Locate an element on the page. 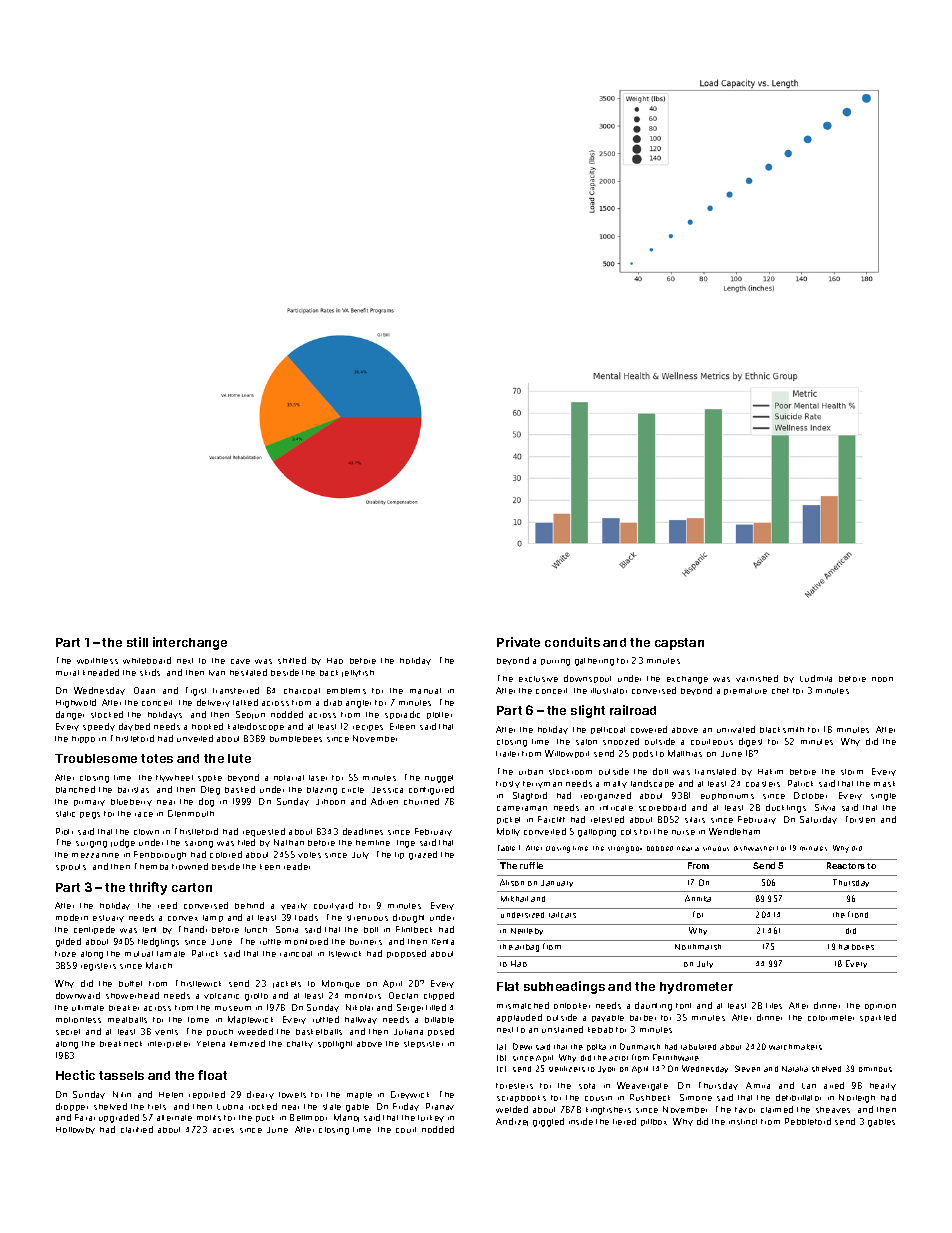  motifs is located at coordinates (209, 1118).
